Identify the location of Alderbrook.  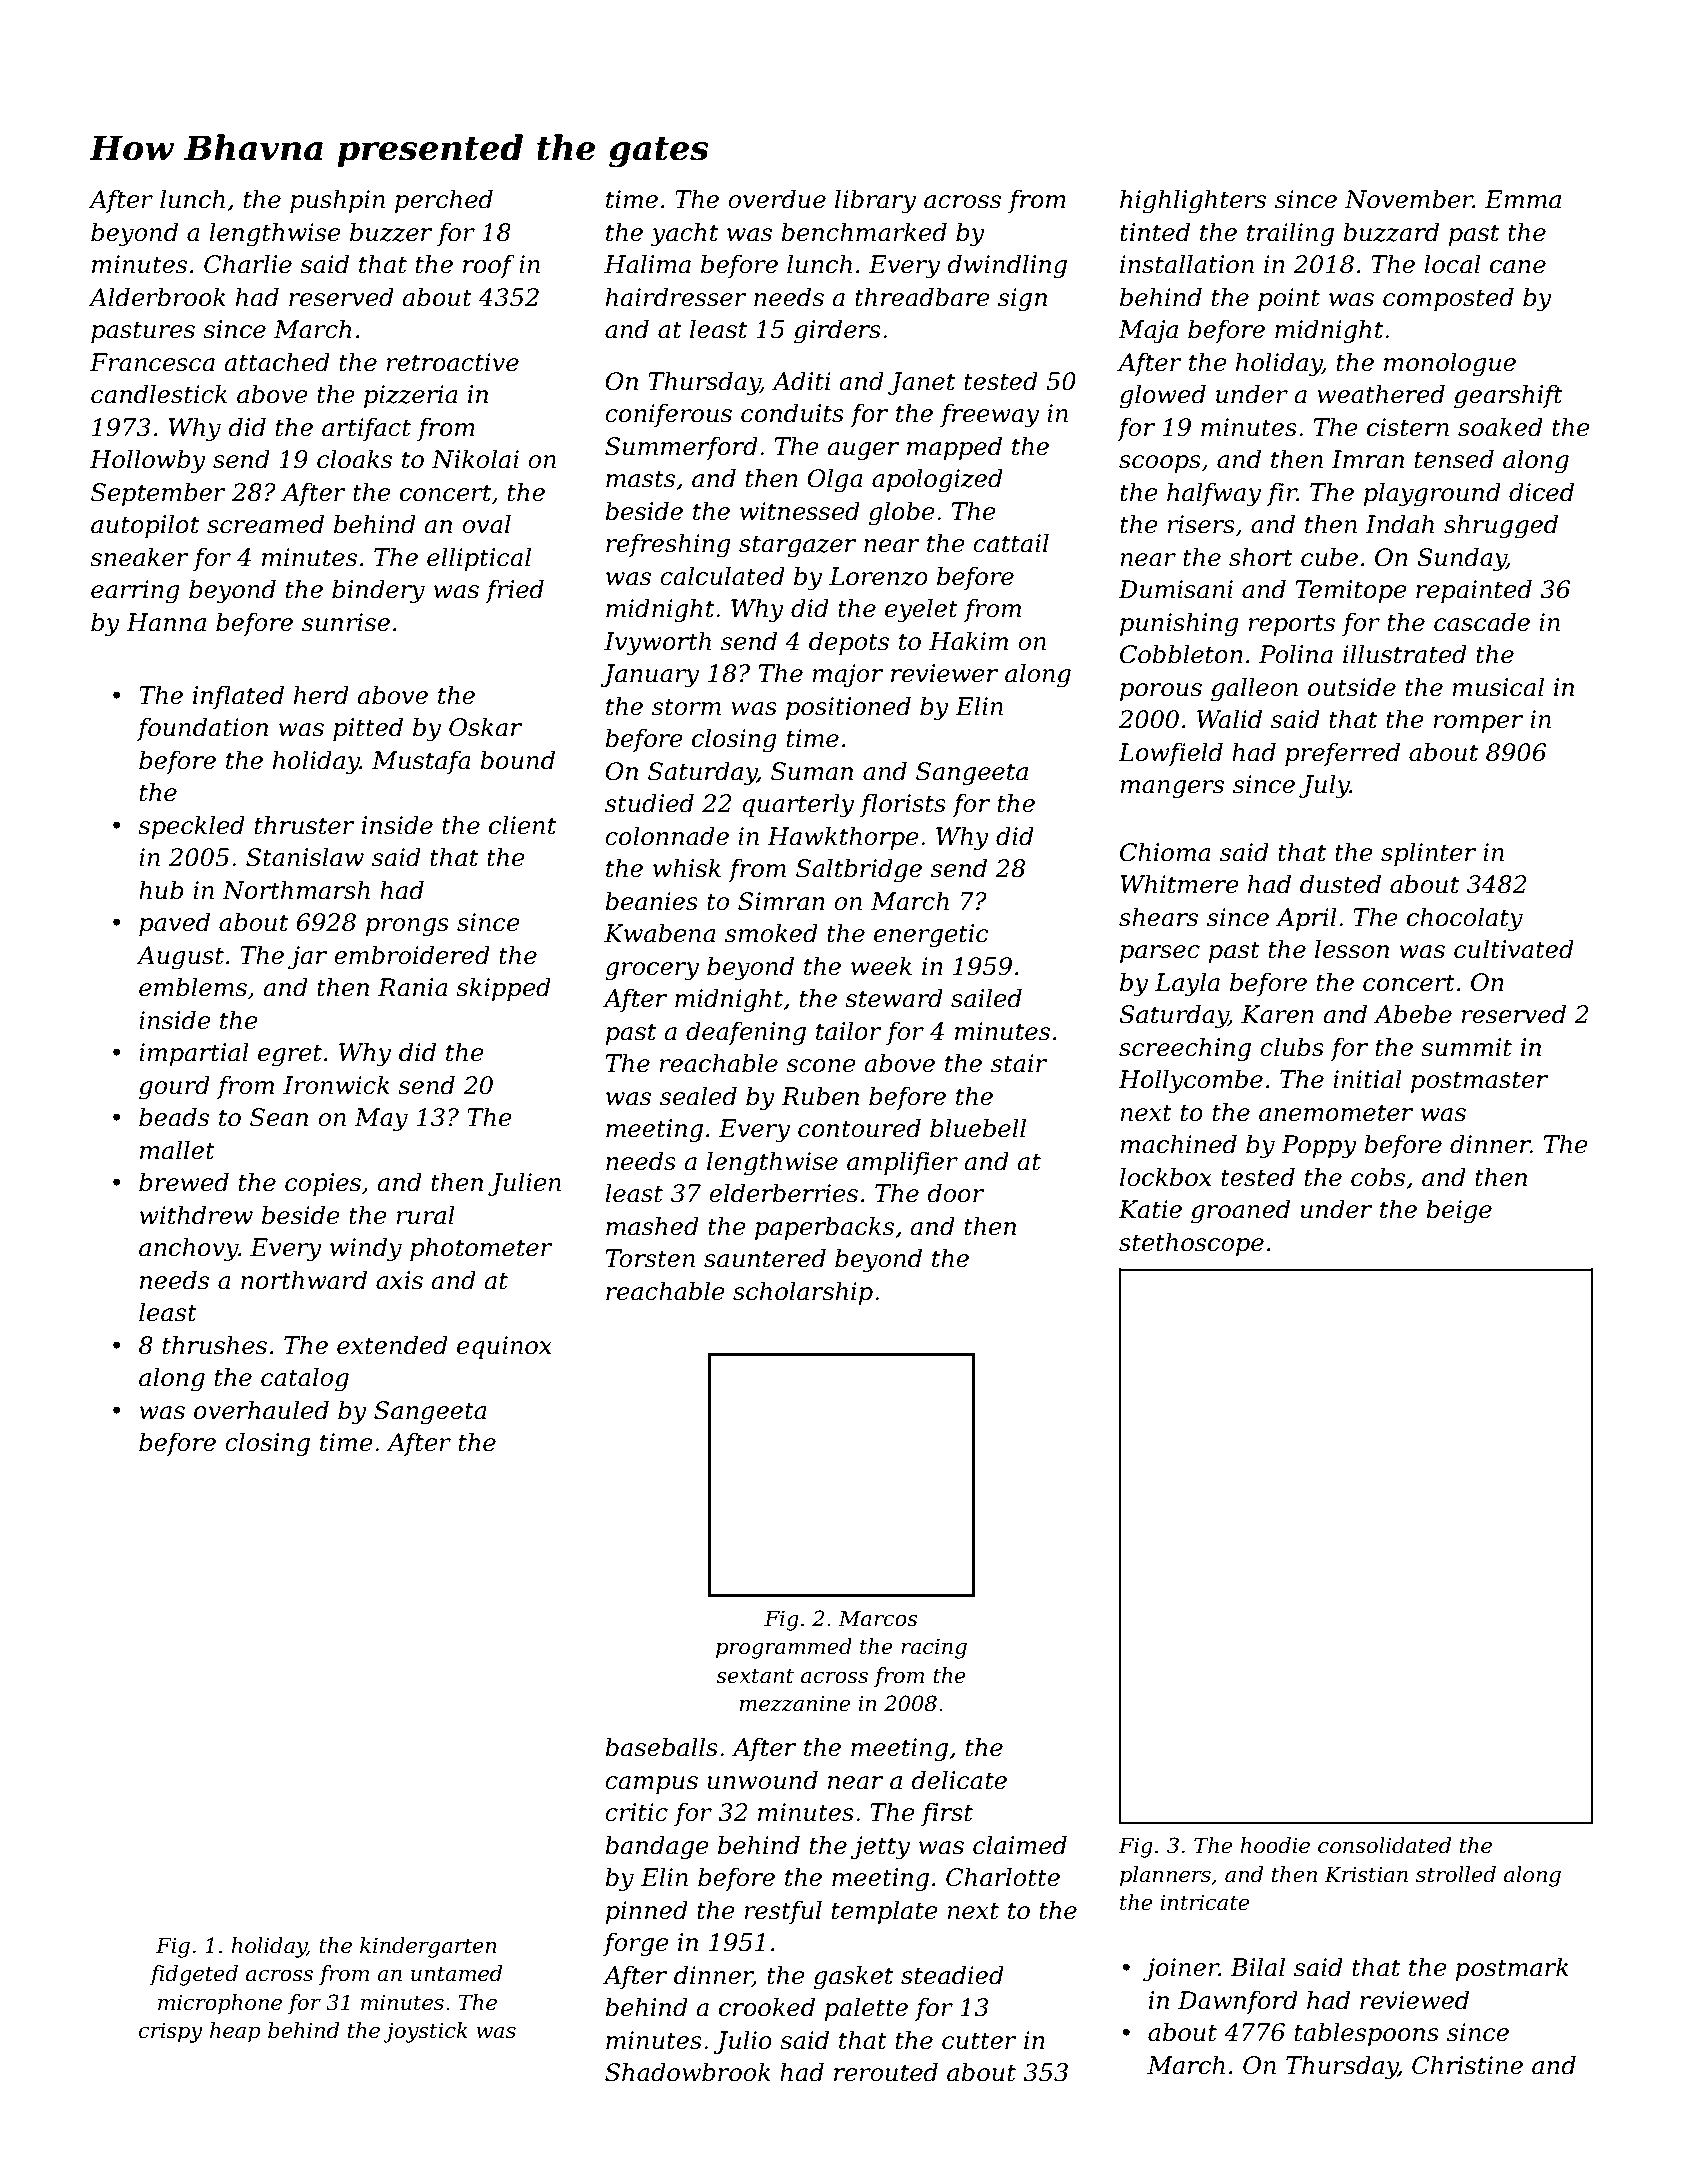
(157, 297).
